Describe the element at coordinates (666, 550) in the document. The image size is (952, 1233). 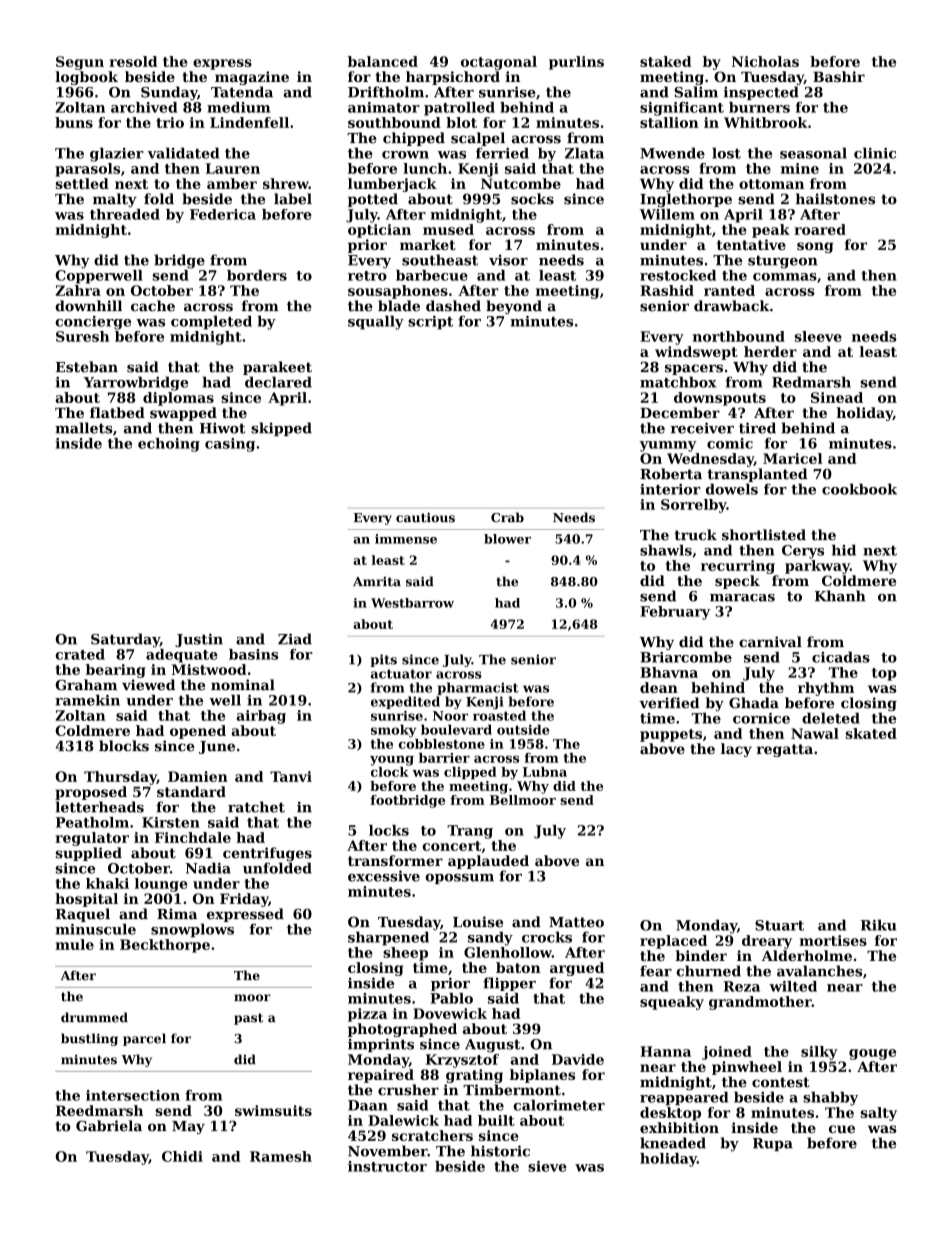
I see `shawls` at that location.
